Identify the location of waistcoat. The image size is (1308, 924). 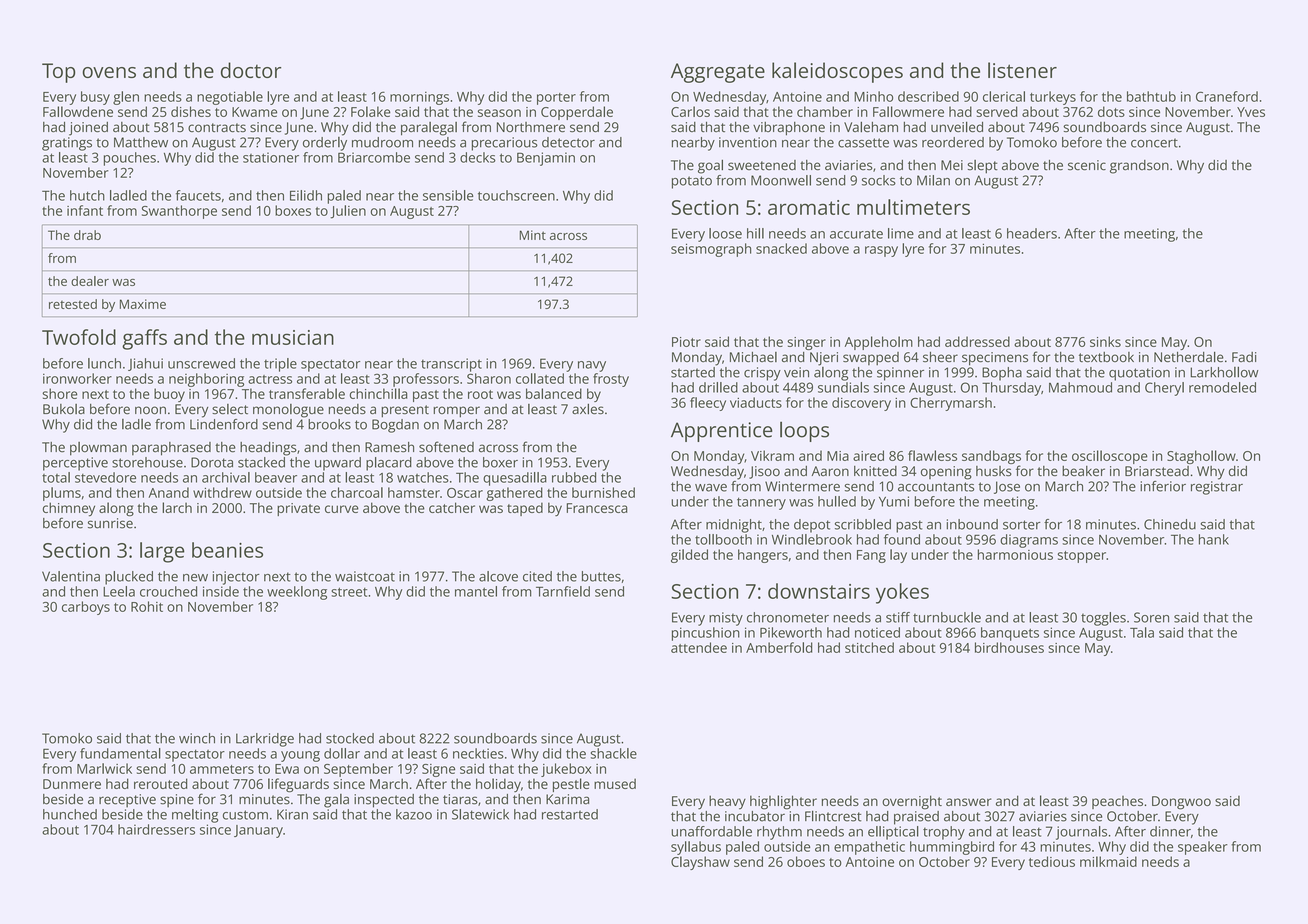
(365, 576).
